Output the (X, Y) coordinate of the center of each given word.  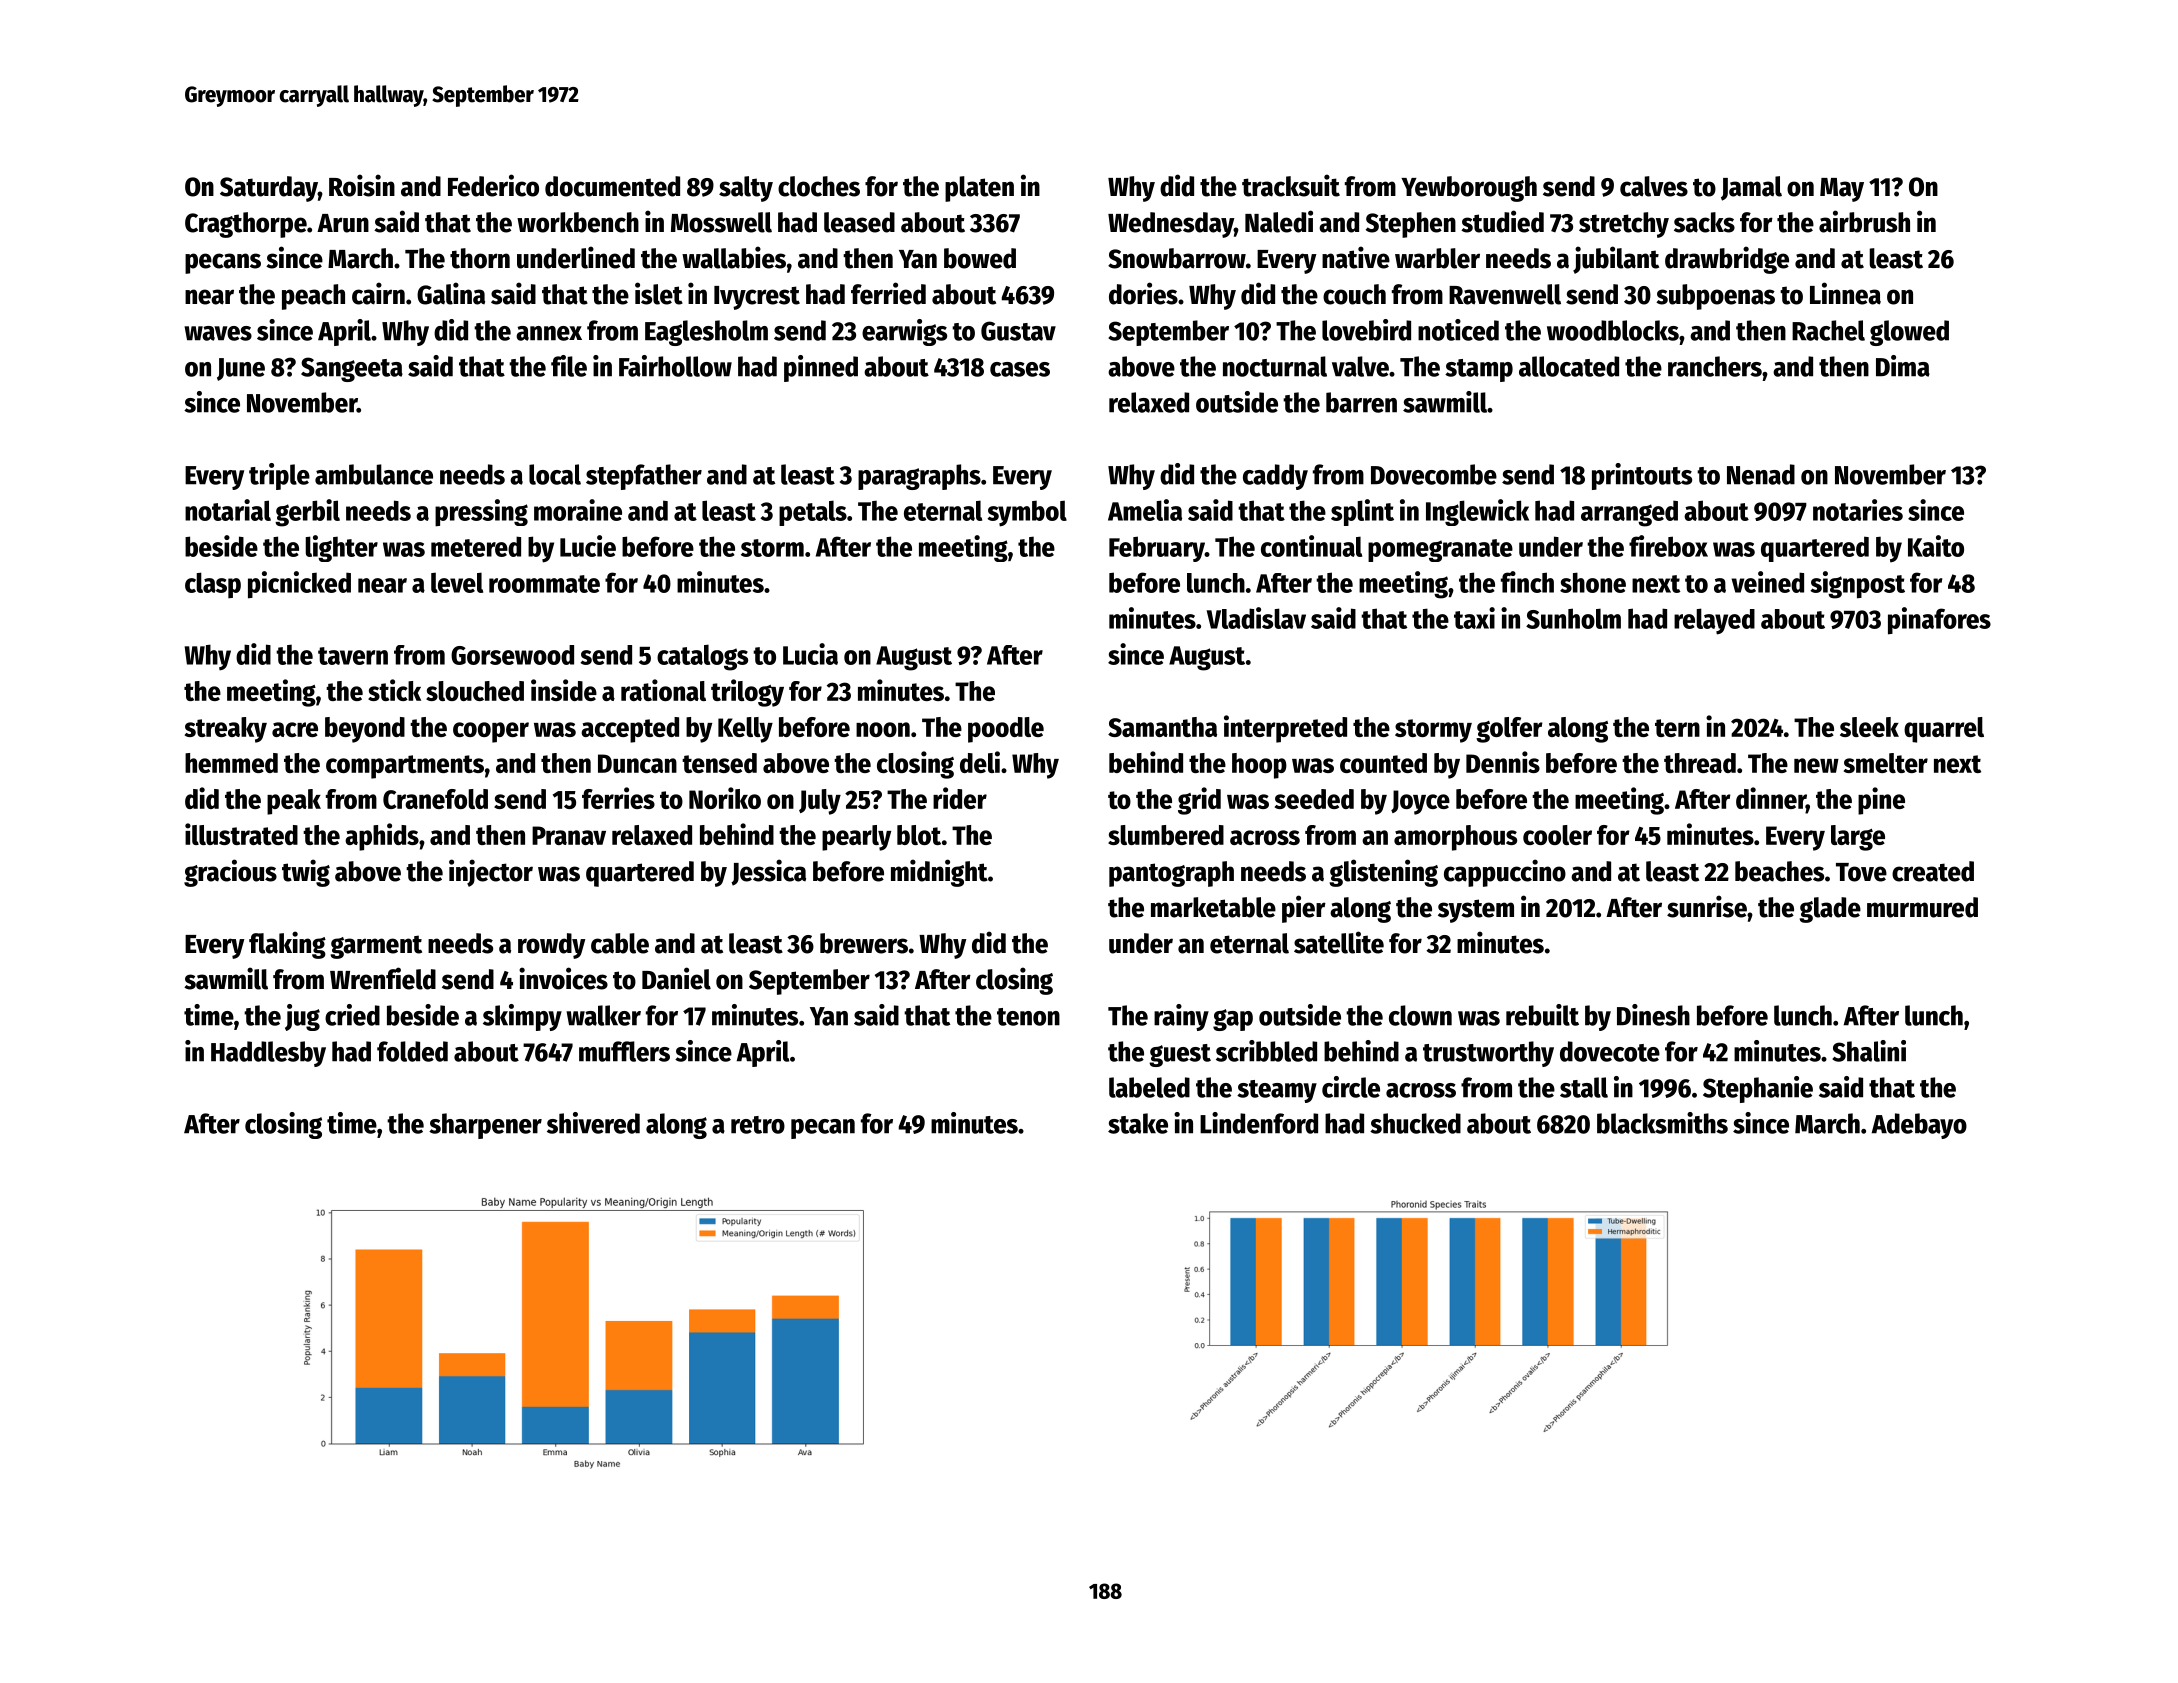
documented (612, 186)
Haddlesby (268, 1054)
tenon (1028, 1017)
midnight (939, 873)
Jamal (1751, 188)
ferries (618, 798)
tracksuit (1291, 185)
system (1476, 911)
